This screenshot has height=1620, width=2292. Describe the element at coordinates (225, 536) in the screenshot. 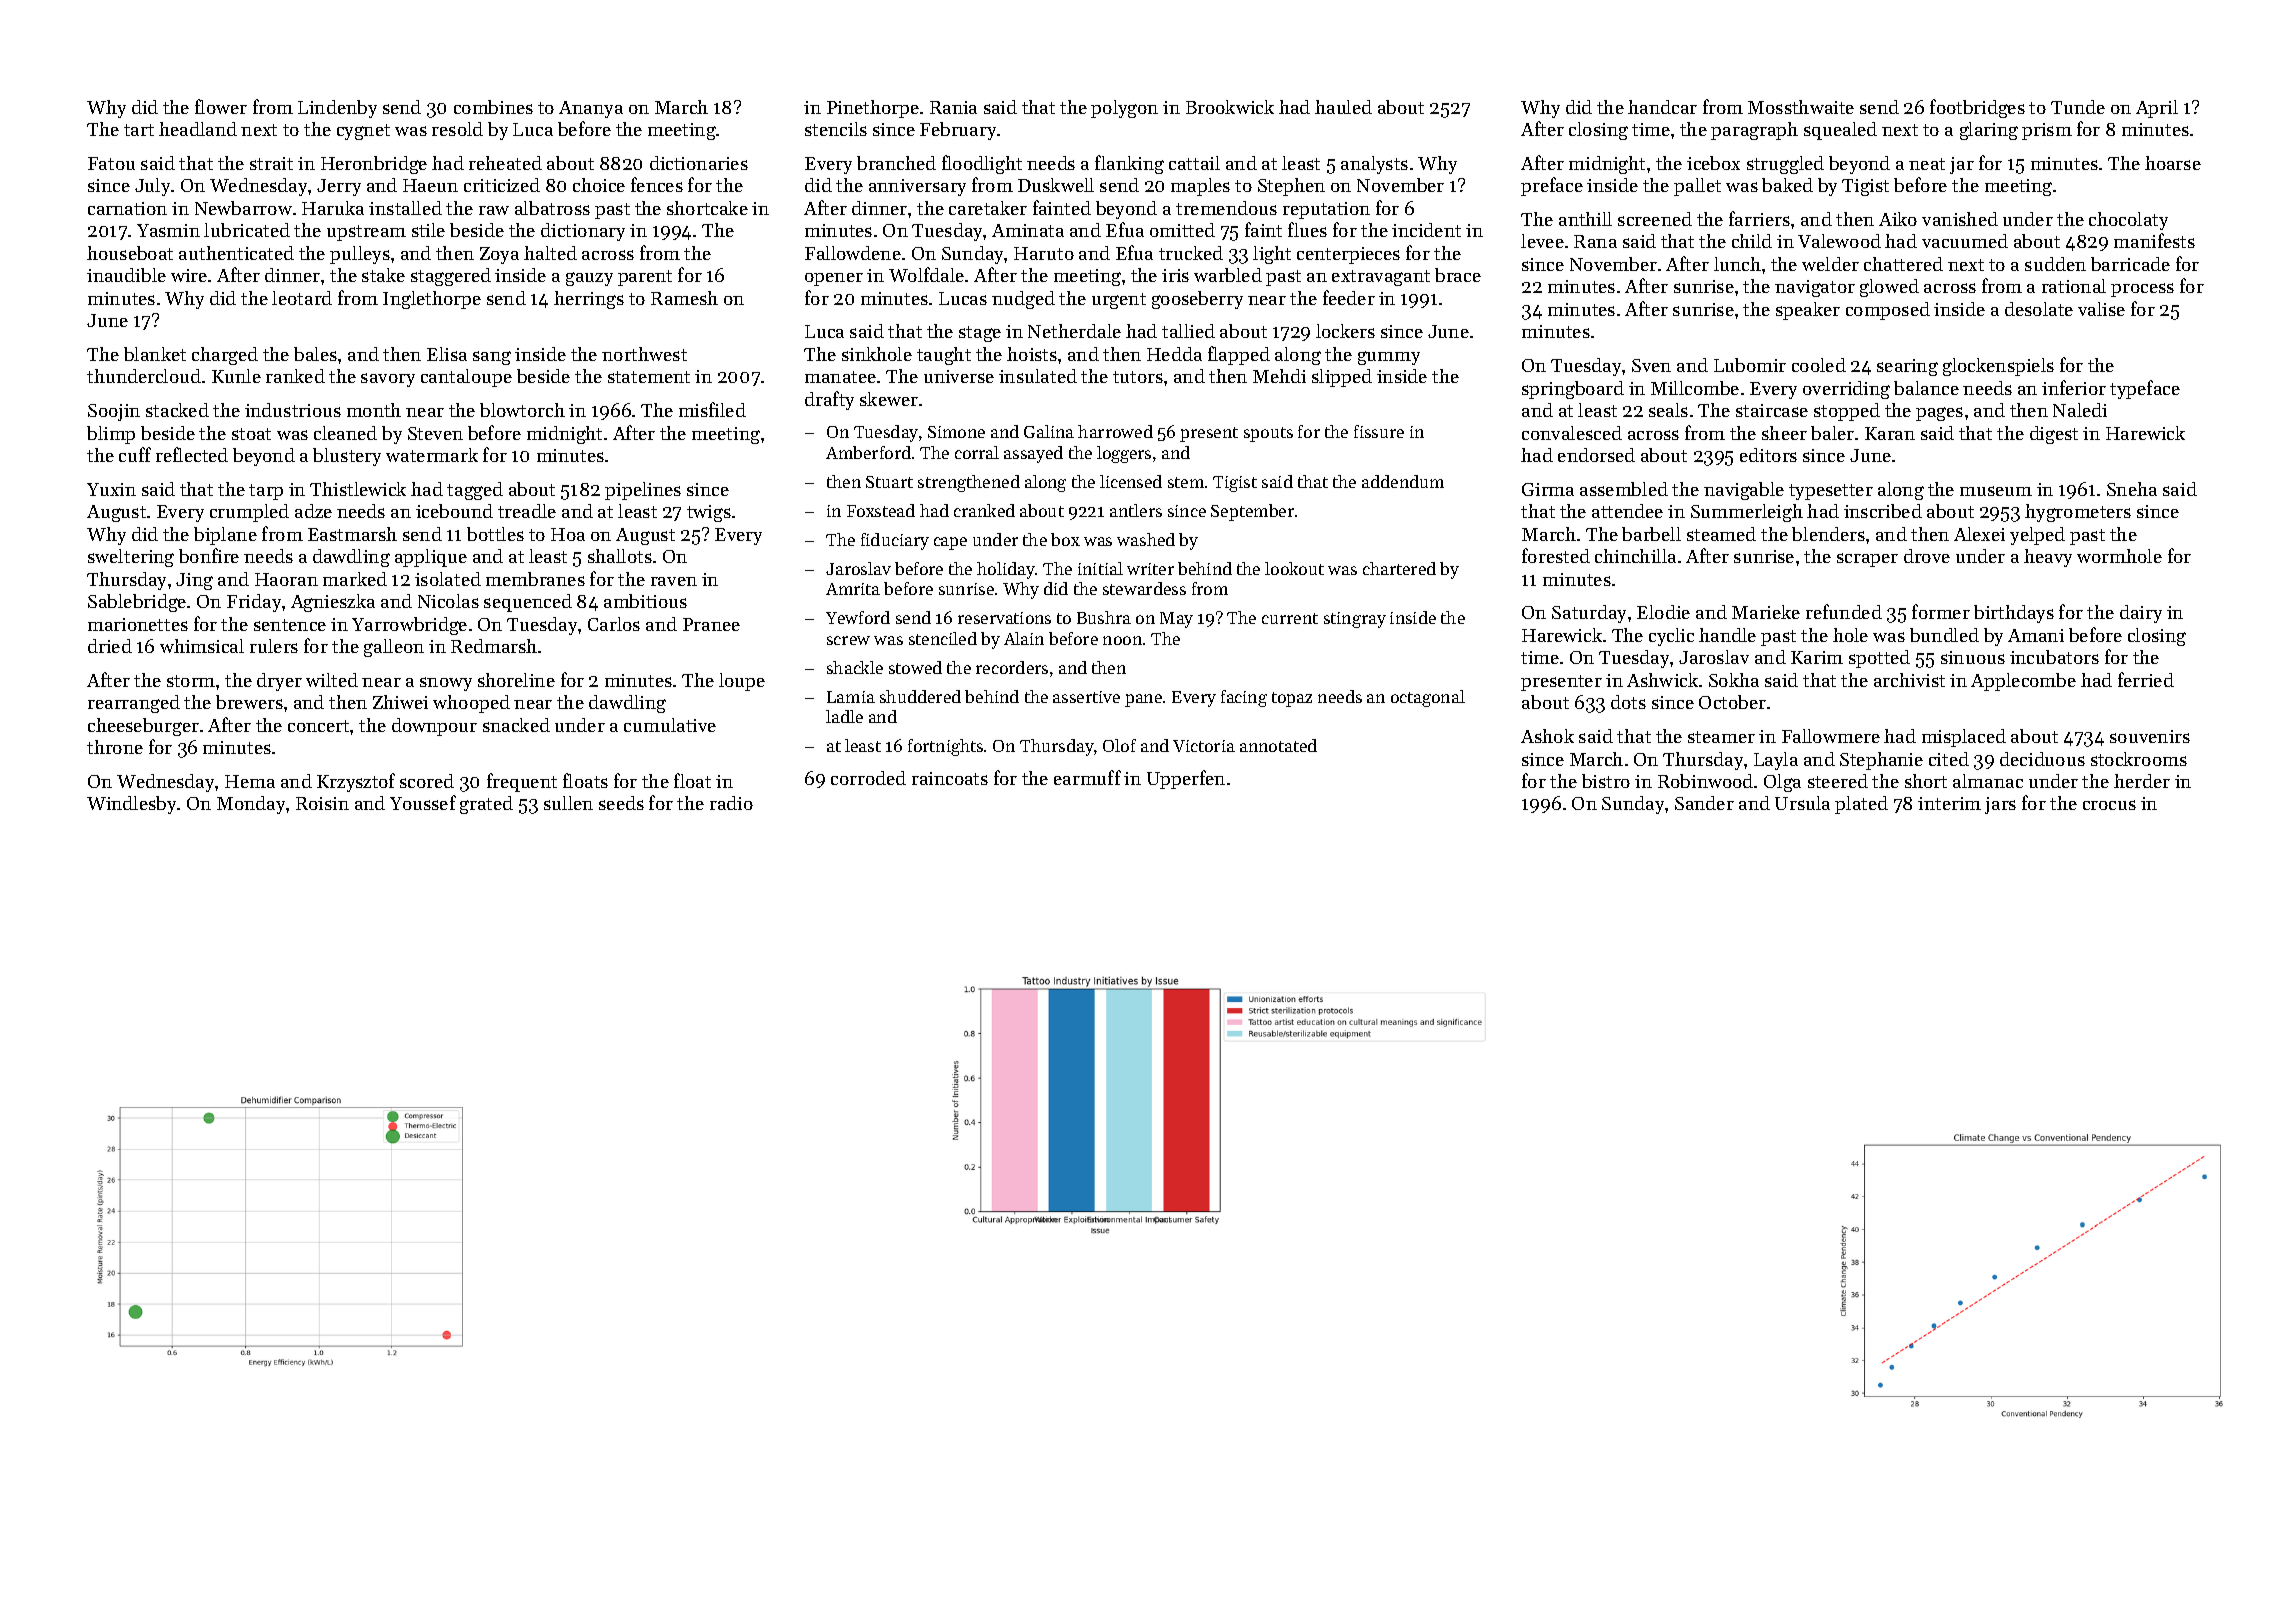

I see `biplane` at that location.
